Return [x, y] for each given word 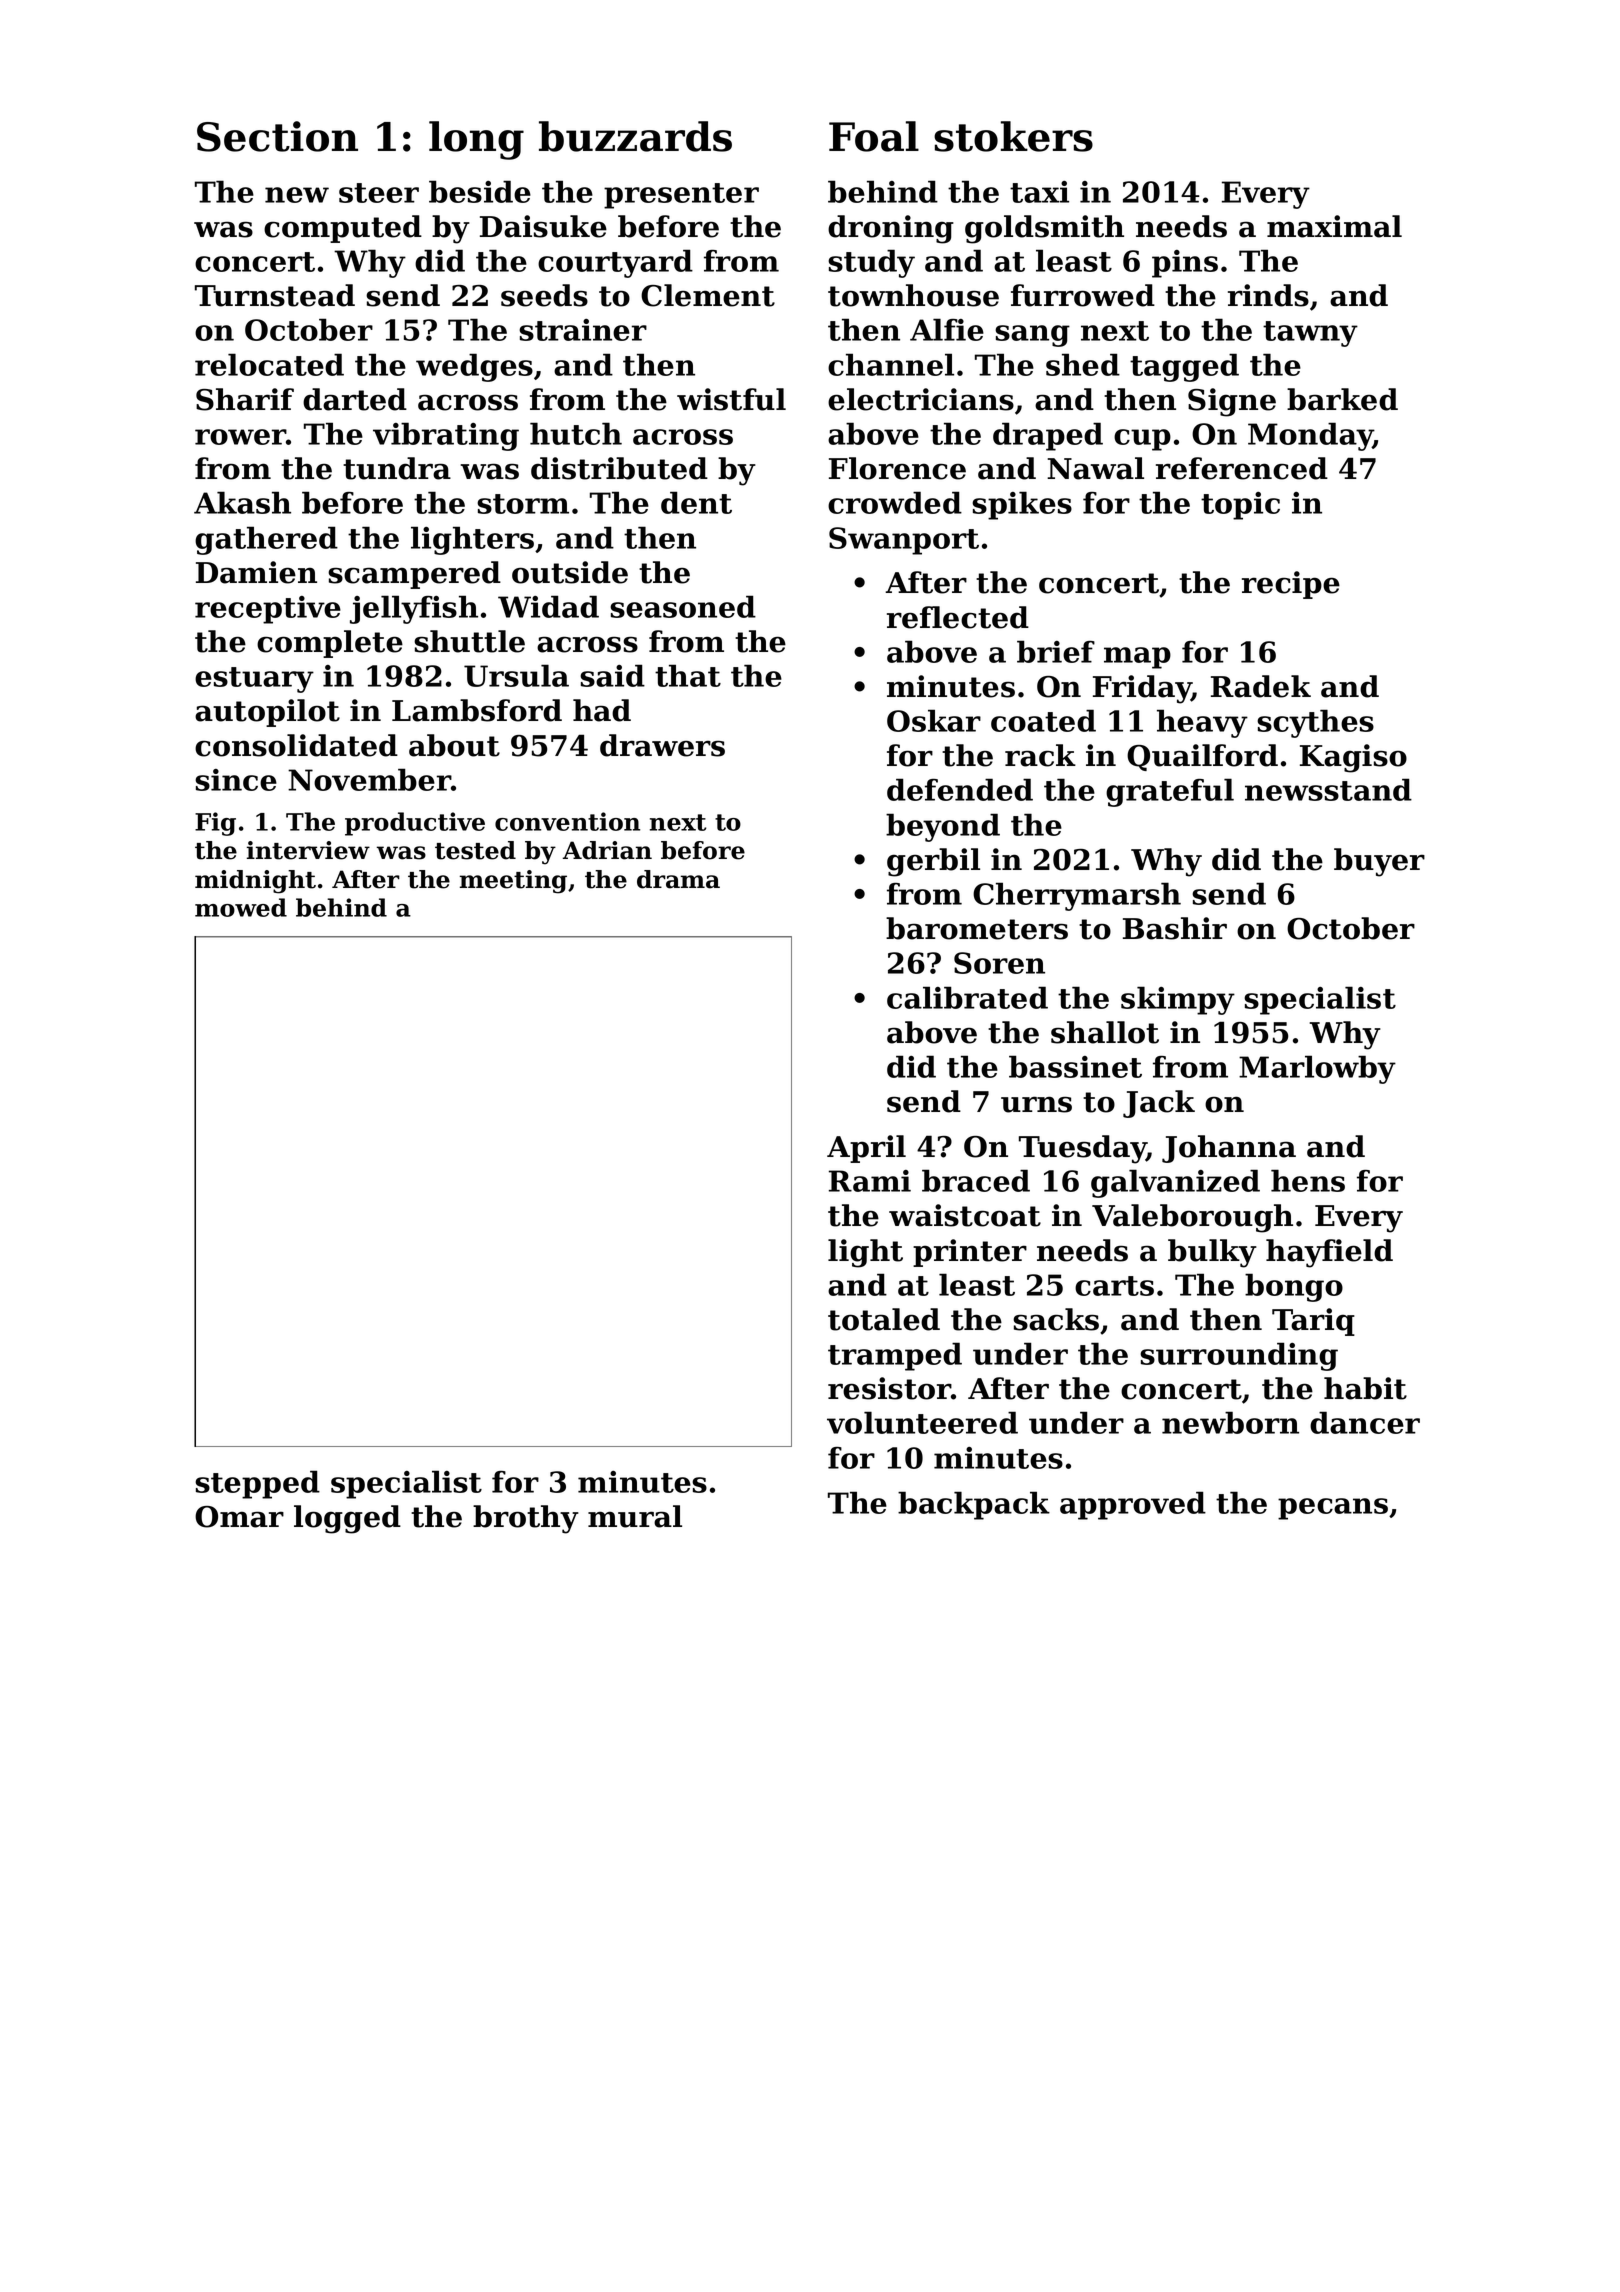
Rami [870, 1181]
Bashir [1175, 928]
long [476, 140]
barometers [977, 928]
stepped [257, 1484]
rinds [1268, 295]
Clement [708, 295]
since [236, 780]
